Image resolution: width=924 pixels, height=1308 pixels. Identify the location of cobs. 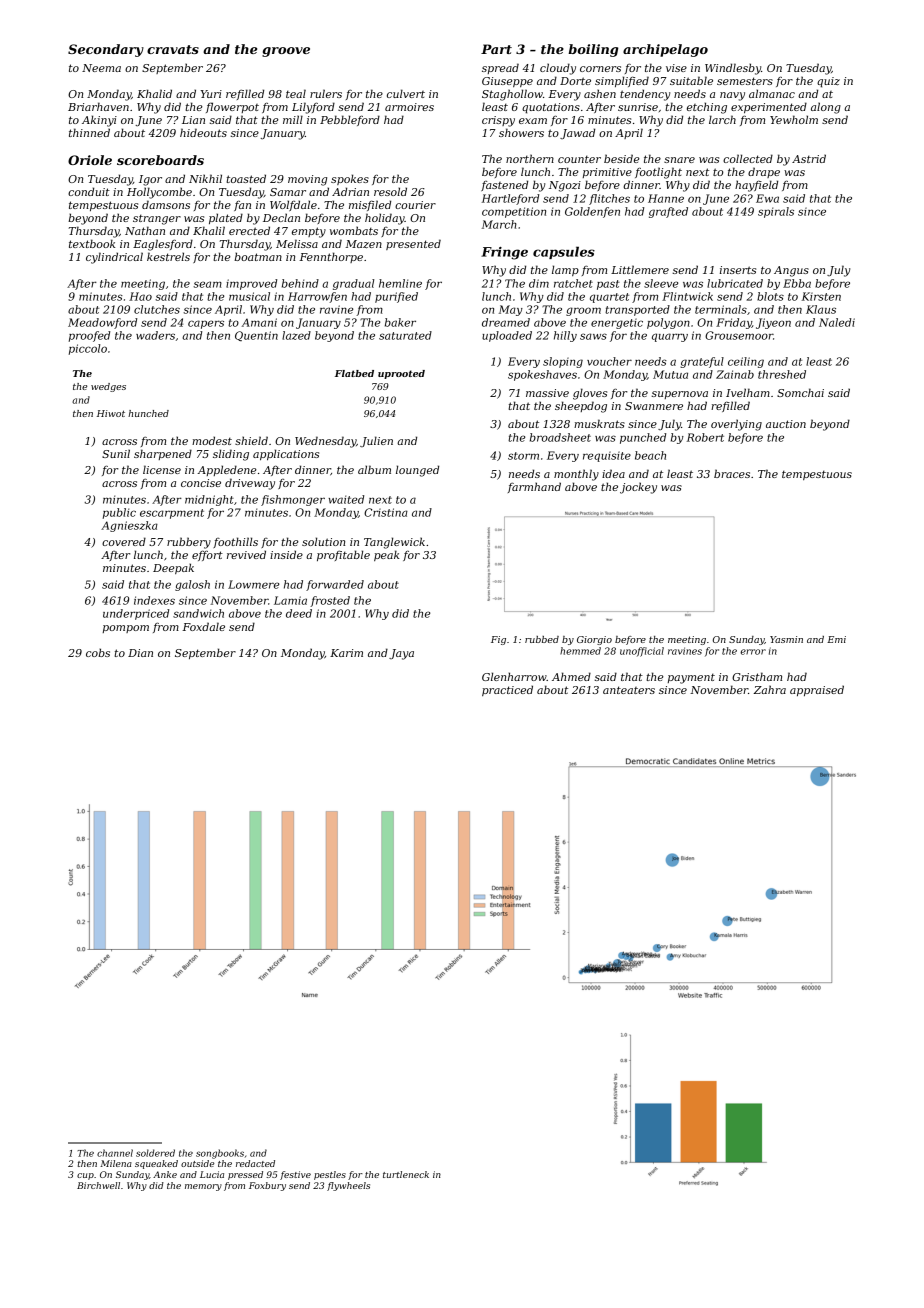
(98, 652).
